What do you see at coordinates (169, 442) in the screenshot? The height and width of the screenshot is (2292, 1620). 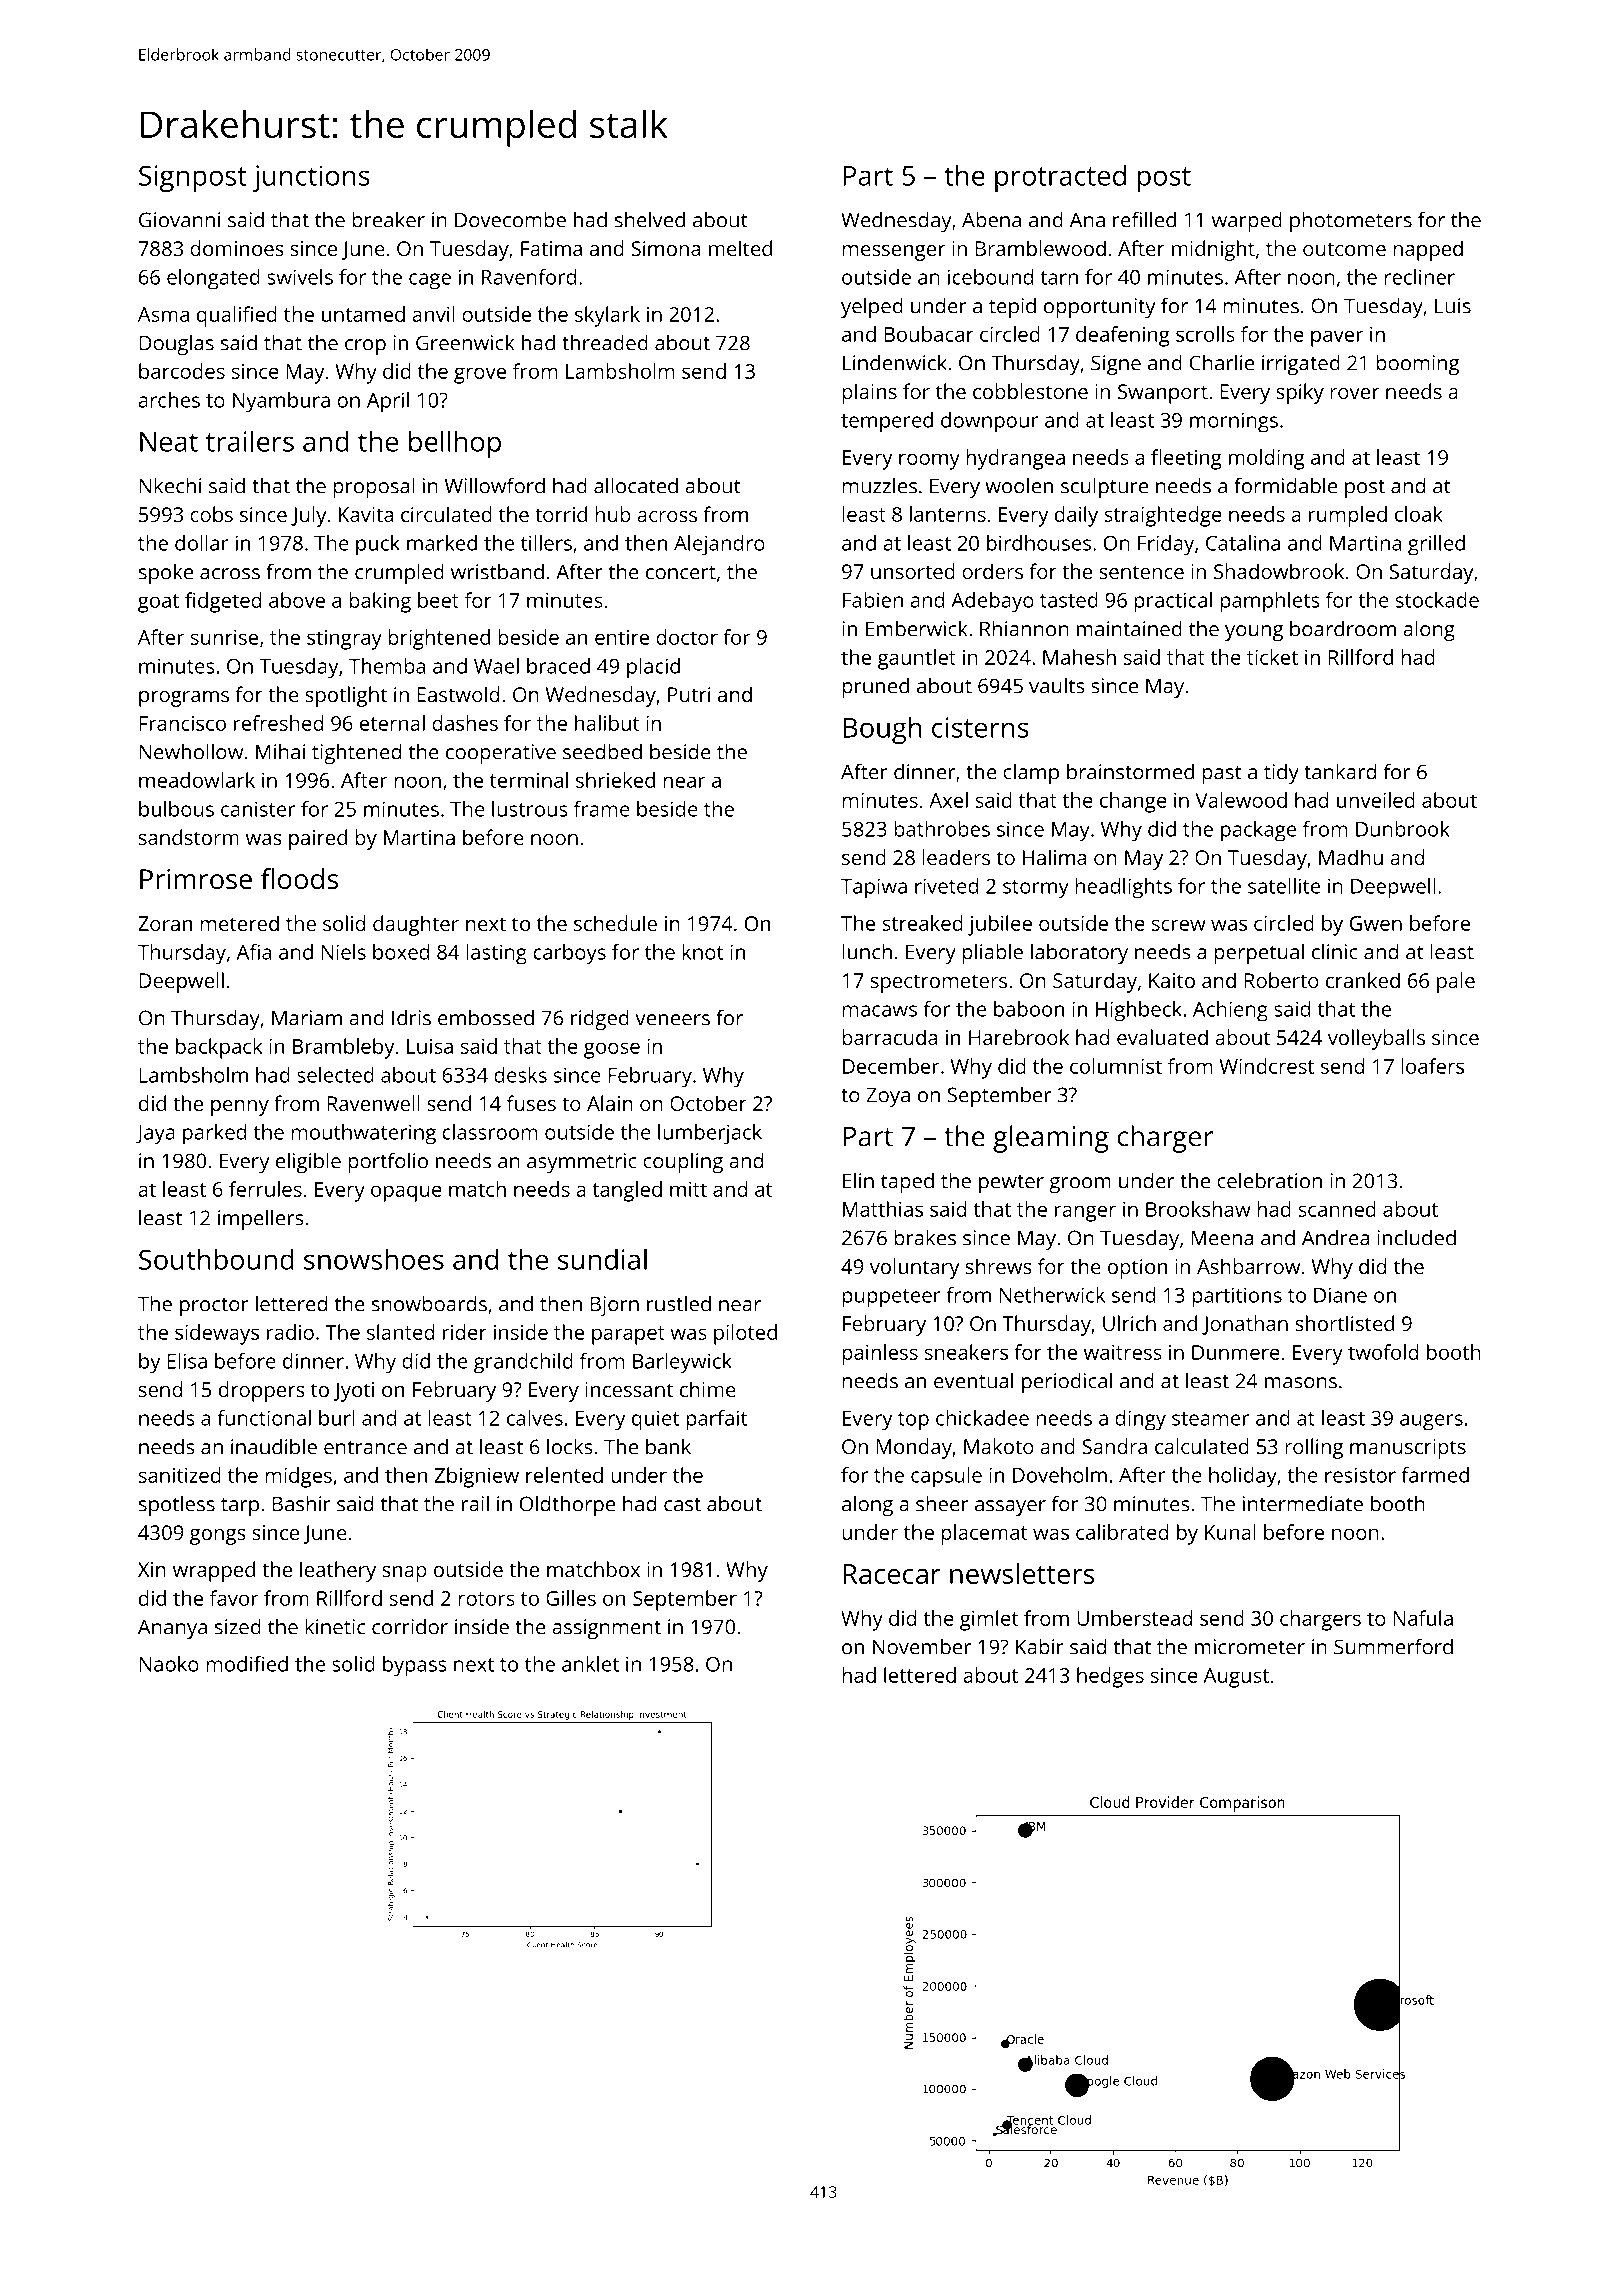 I see `Neat` at bounding box center [169, 442].
